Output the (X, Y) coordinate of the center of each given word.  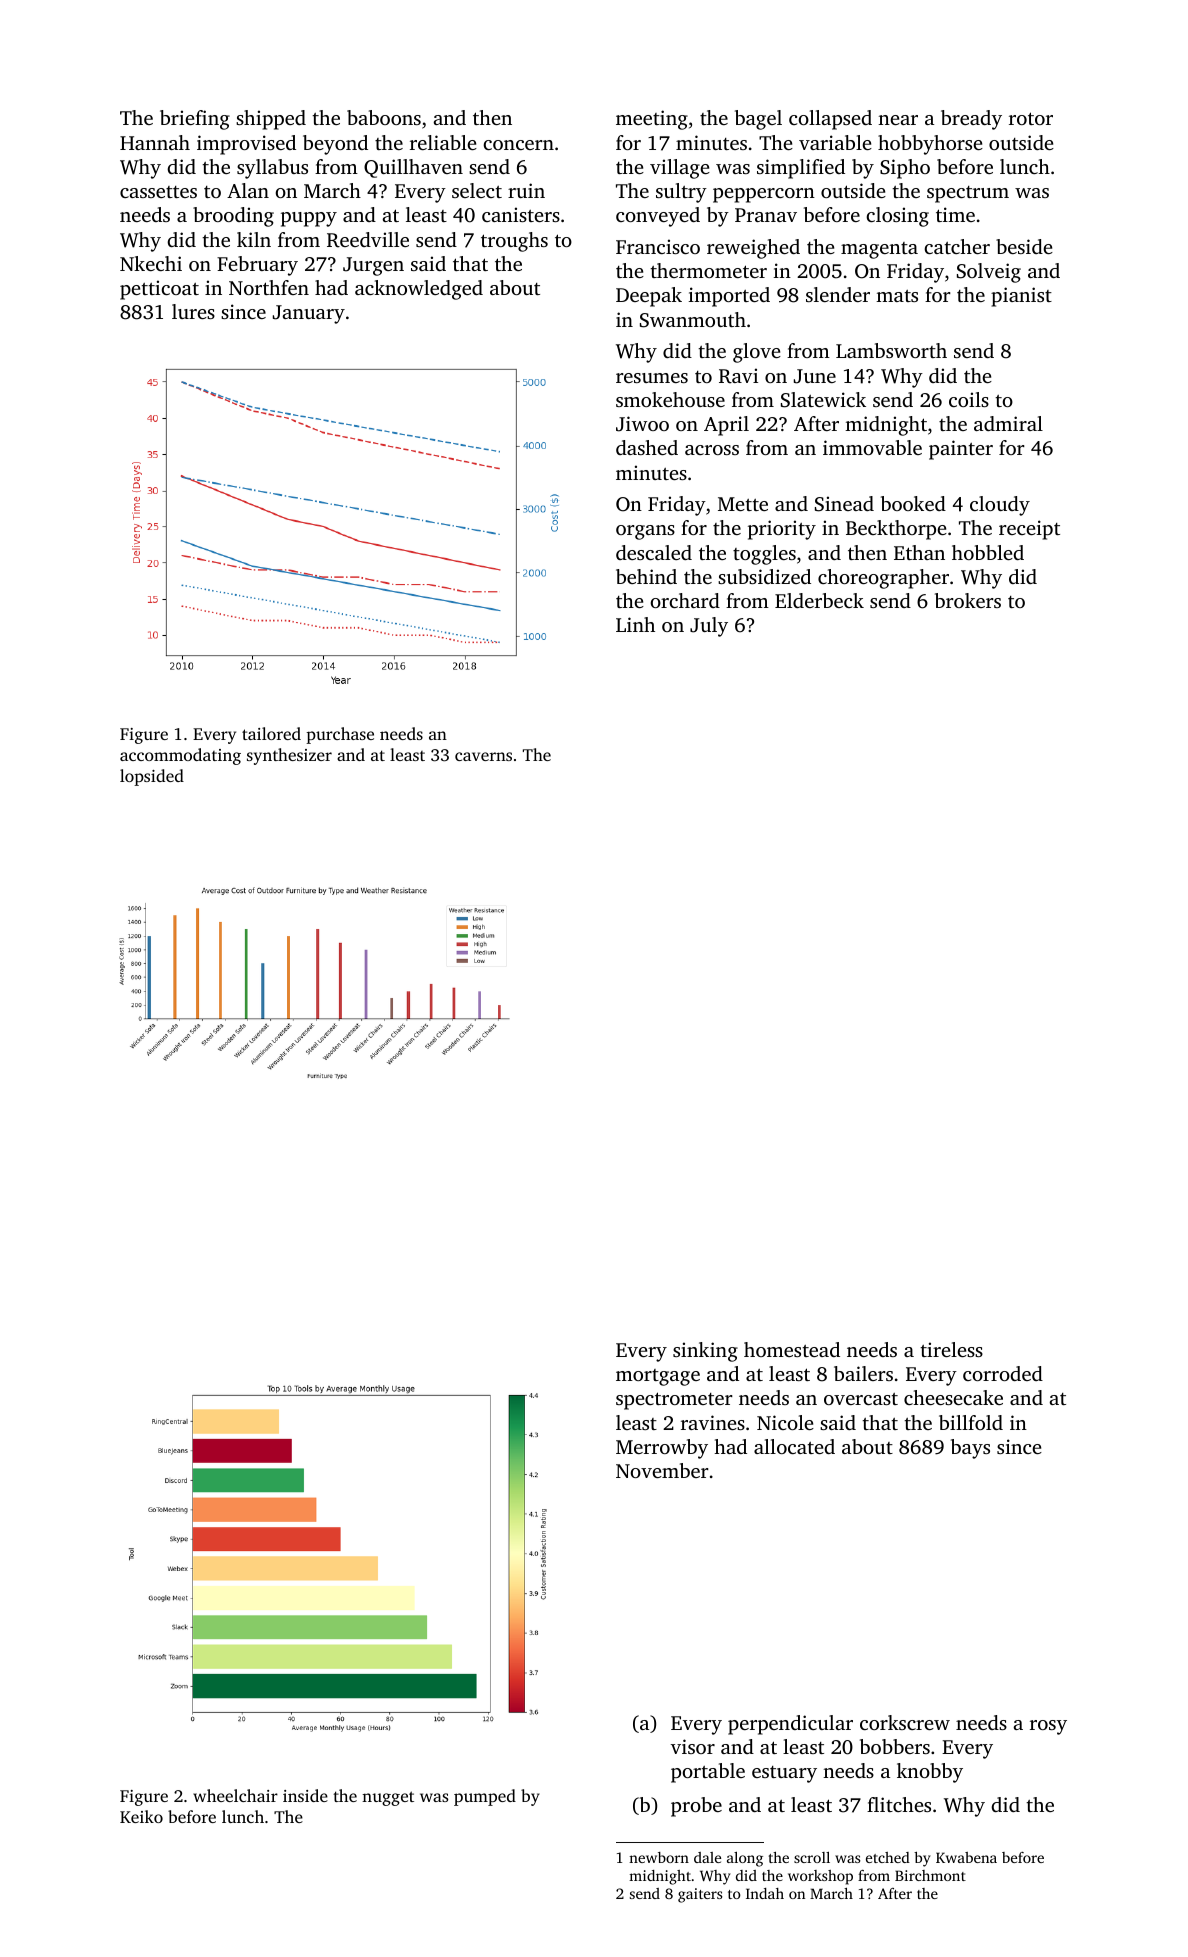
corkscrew (905, 1722)
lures (193, 311)
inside (305, 1795)
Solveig (989, 273)
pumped (485, 1797)
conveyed (658, 217)
